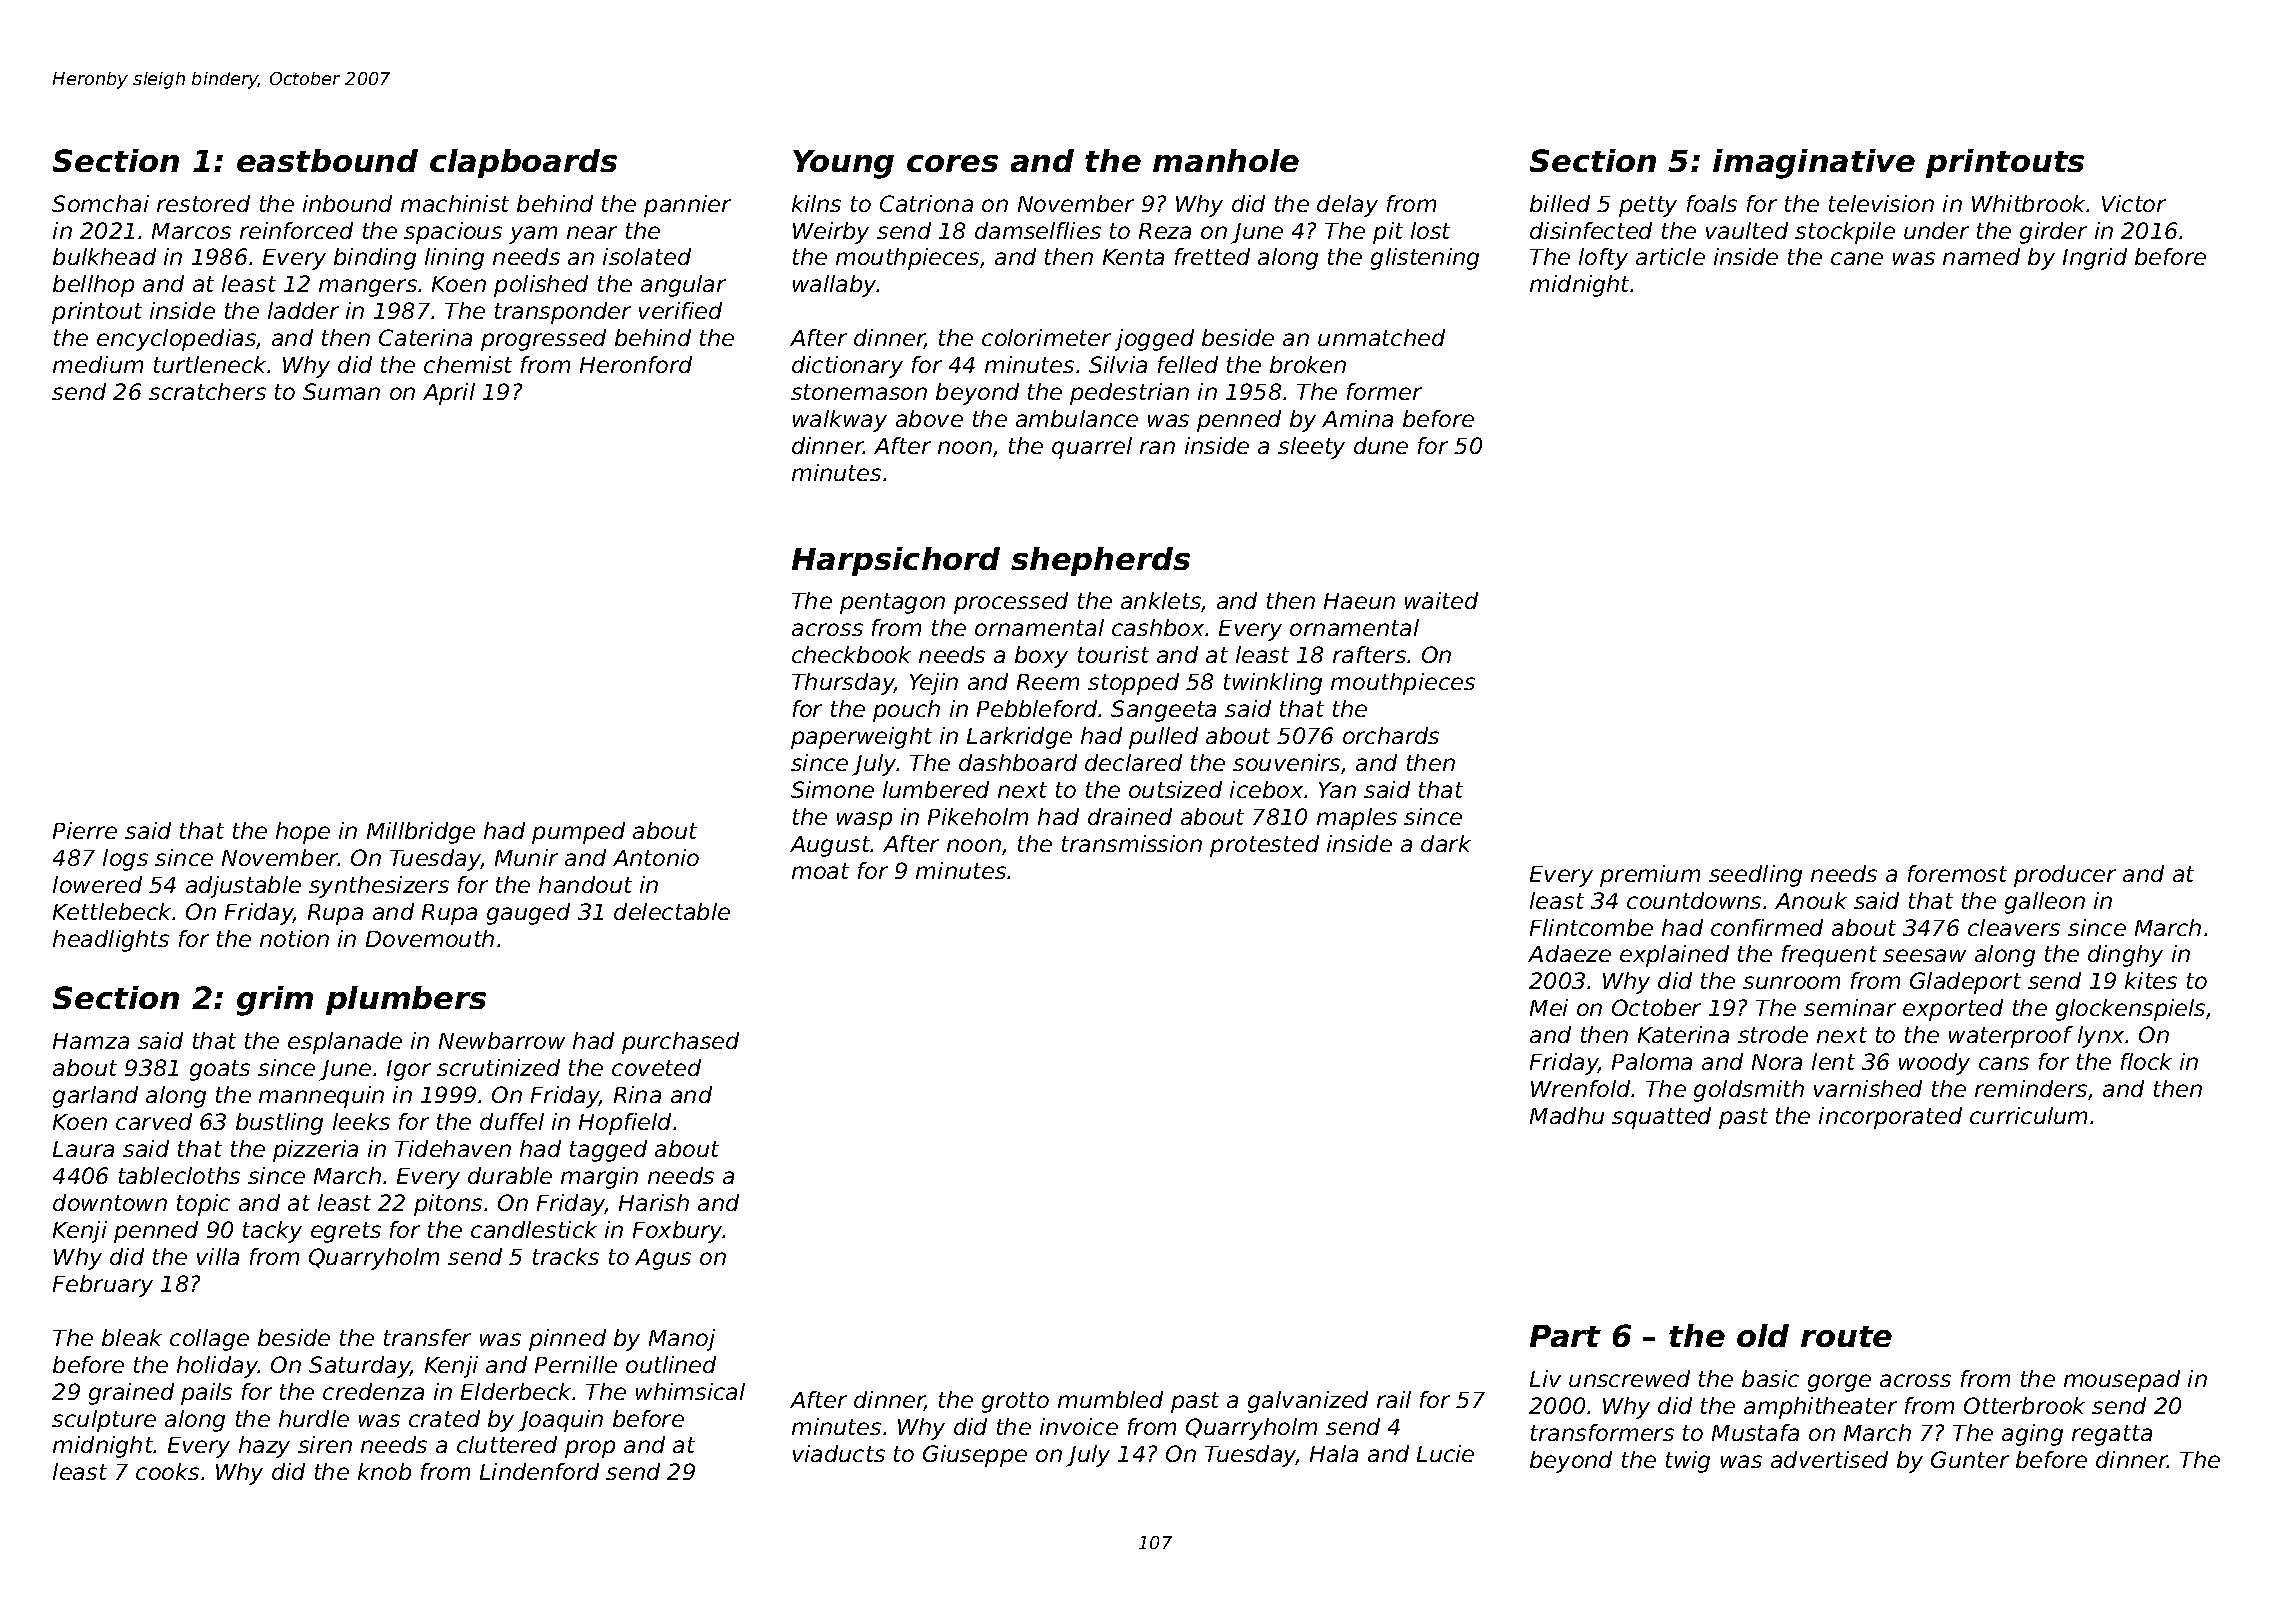  What do you see at coordinates (1132, 843) in the image?
I see `transmission` at bounding box center [1132, 843].
